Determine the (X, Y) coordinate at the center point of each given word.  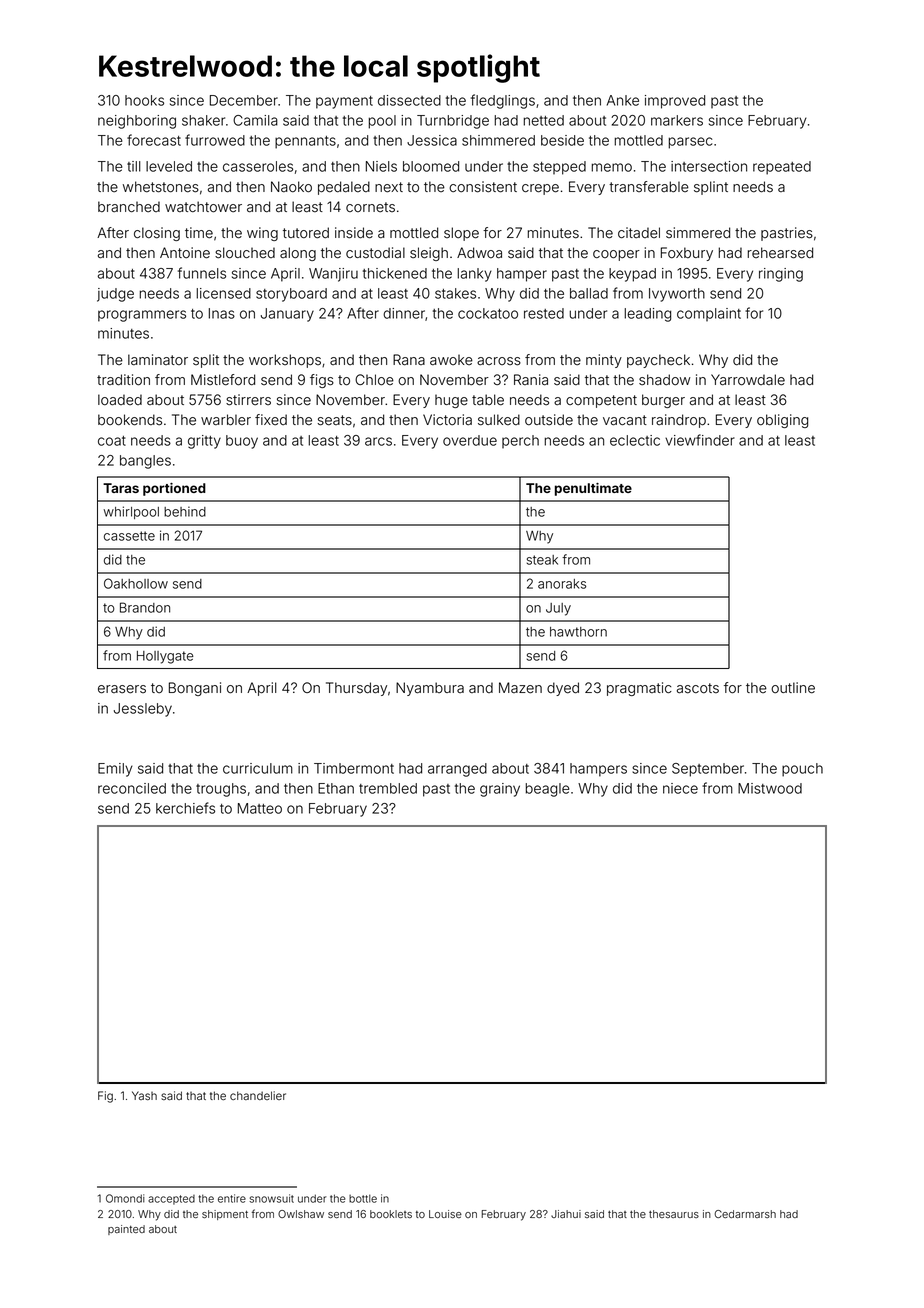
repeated (782, 168)
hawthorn (578, 632)
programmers (142, 316)
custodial (375, 253)
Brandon (145, 607)
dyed (563, 689)
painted (126, 1230)
